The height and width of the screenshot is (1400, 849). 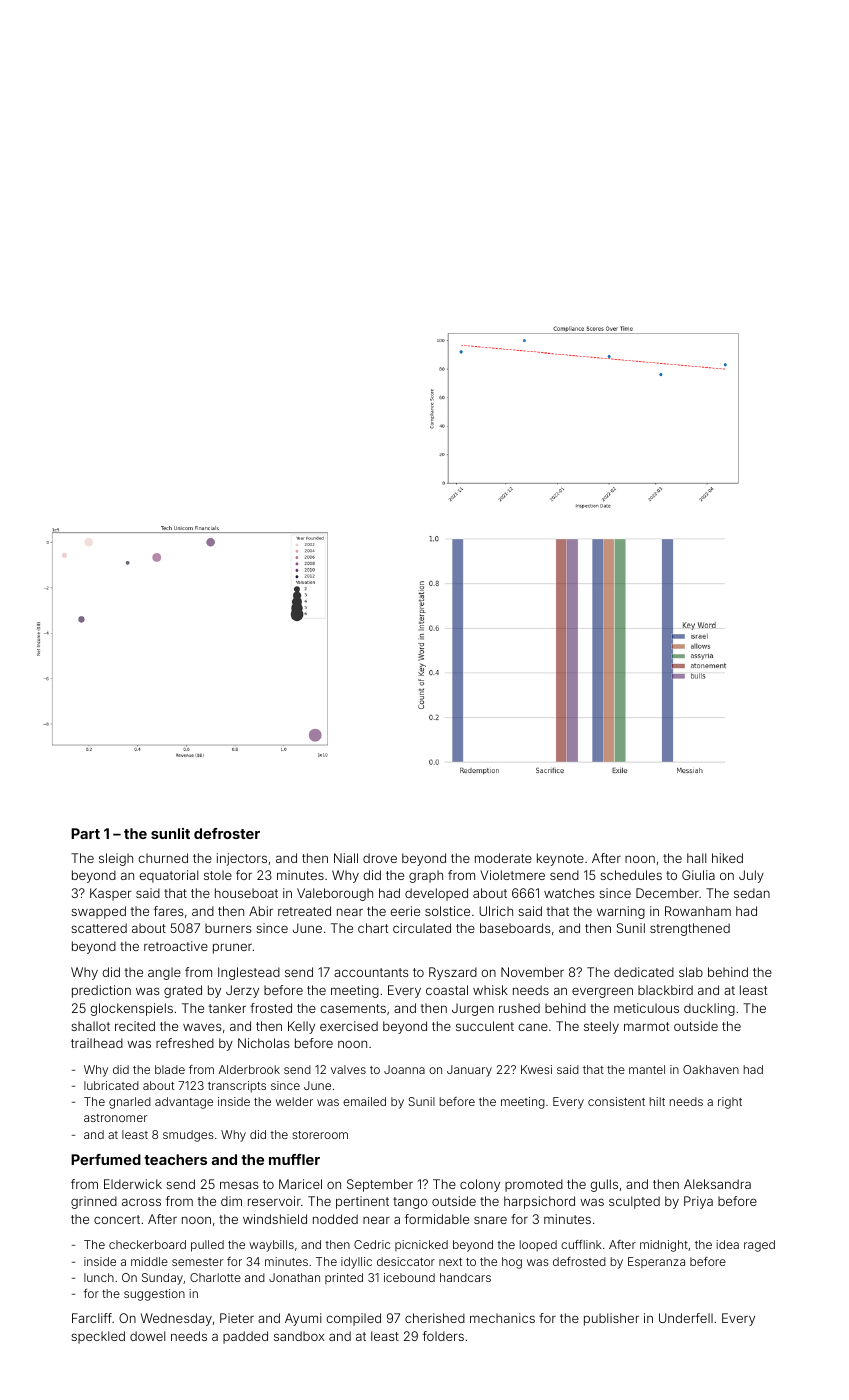 I want to click on next, so click(x=450, y=1262).
